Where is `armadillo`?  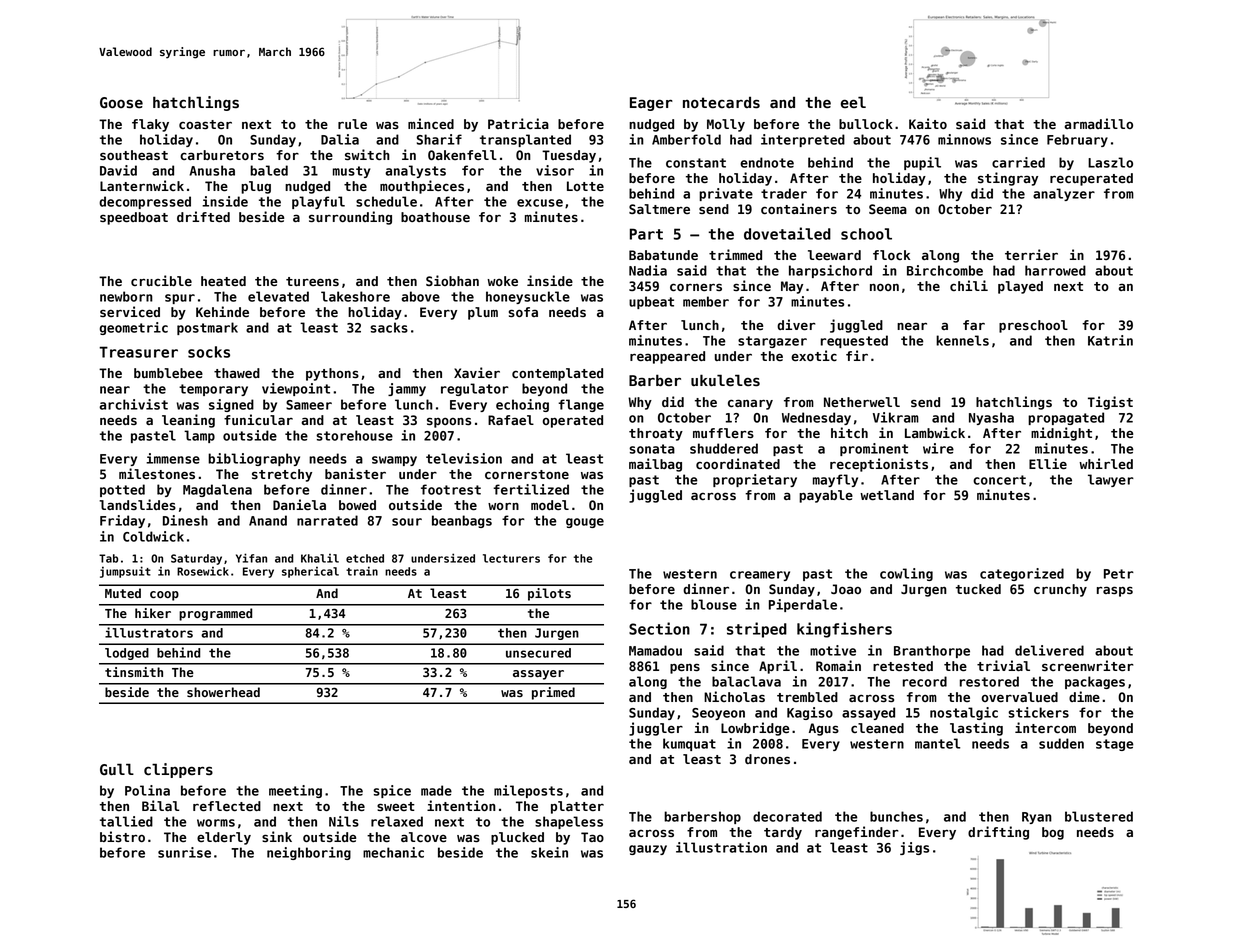 armadillo is located at coordinates (1098, 123).
